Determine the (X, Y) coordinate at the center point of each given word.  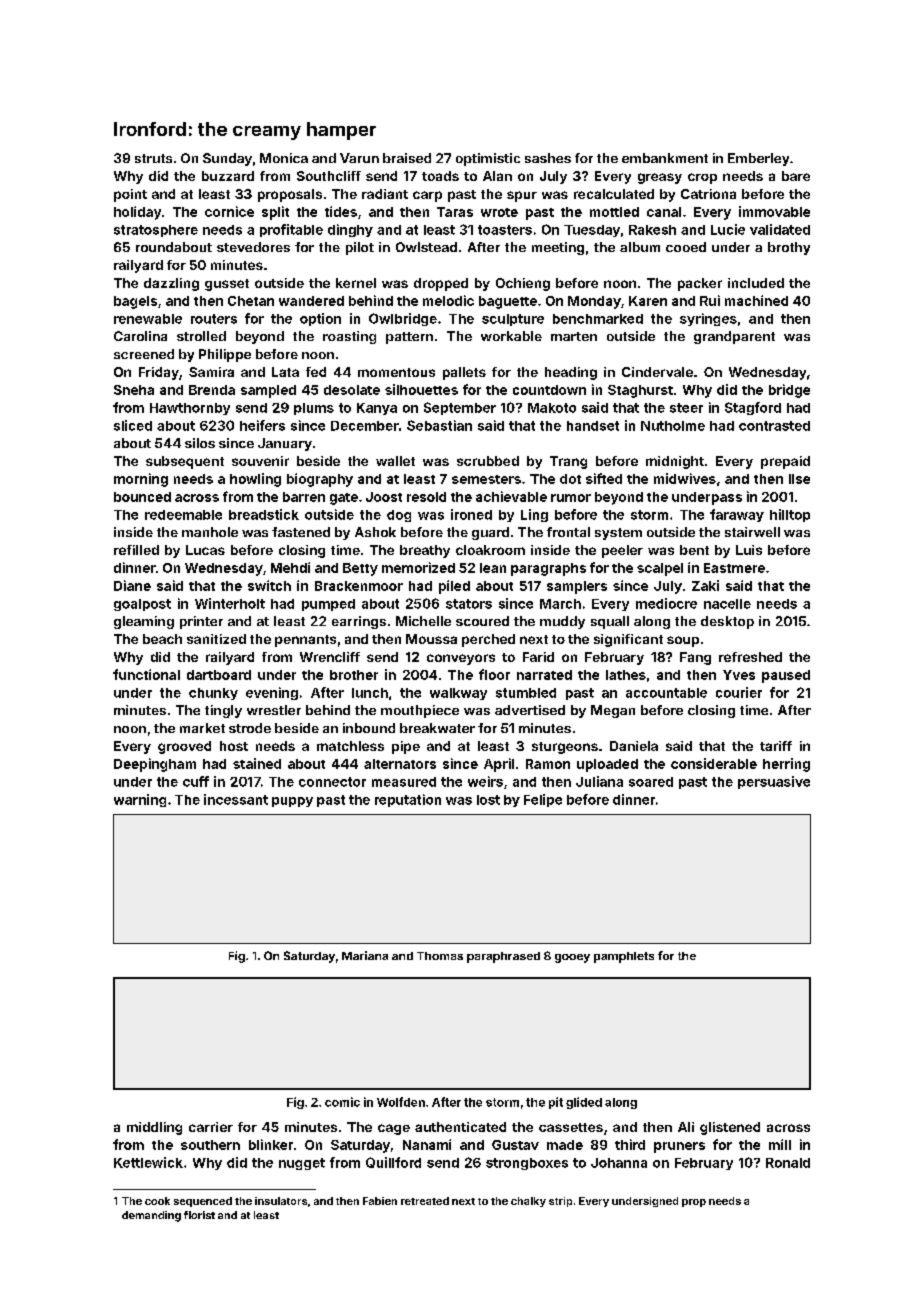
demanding (151, 1216)
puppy (292, 802)
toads (440, 176)
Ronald (788, 1163)
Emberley (758, 159)
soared (651, 782)
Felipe (543, 800)
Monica (284, 158)
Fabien (380, 1201)
